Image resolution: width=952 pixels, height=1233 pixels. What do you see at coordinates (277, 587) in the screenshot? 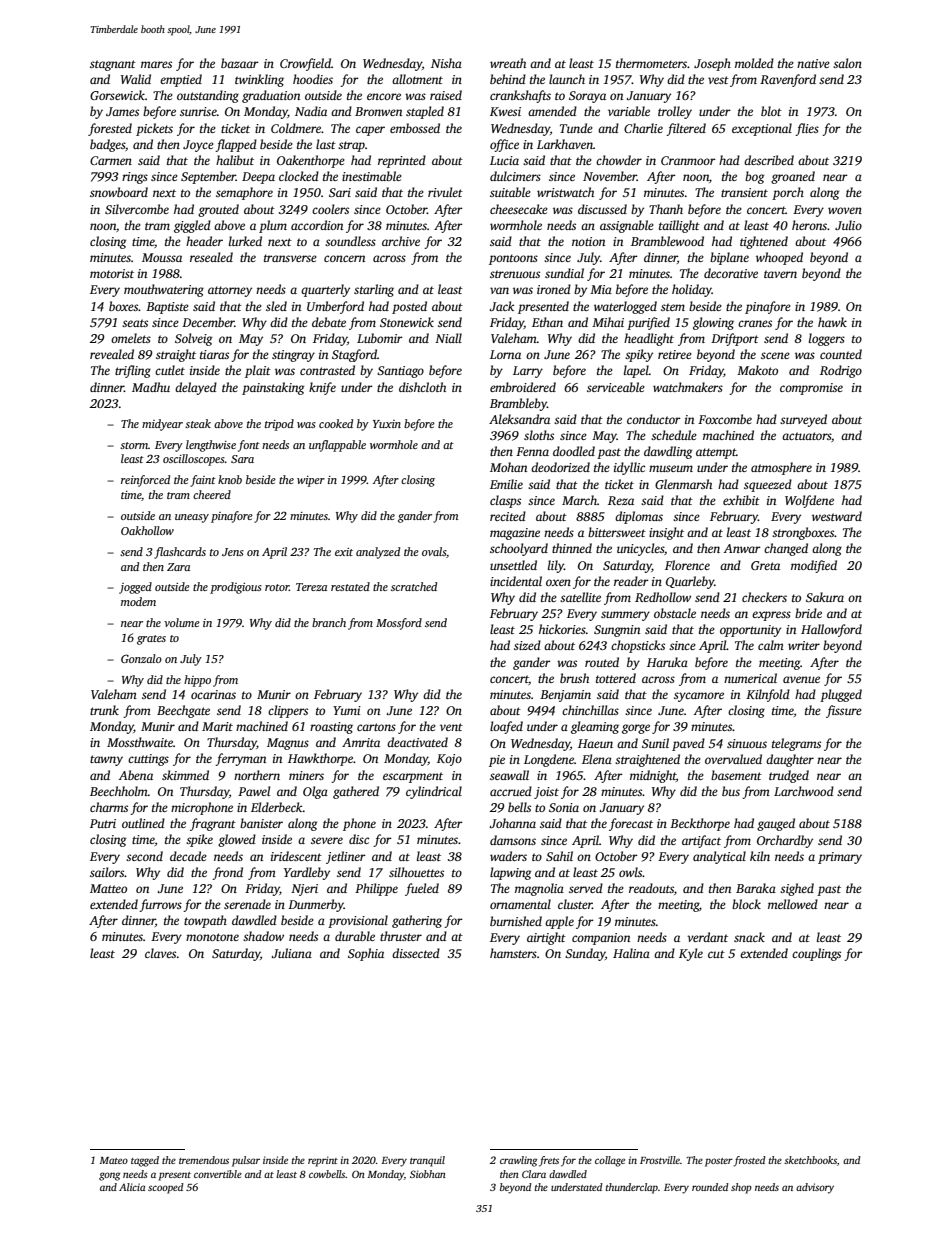
I see `rotor` at bounding box center [277, 587].
